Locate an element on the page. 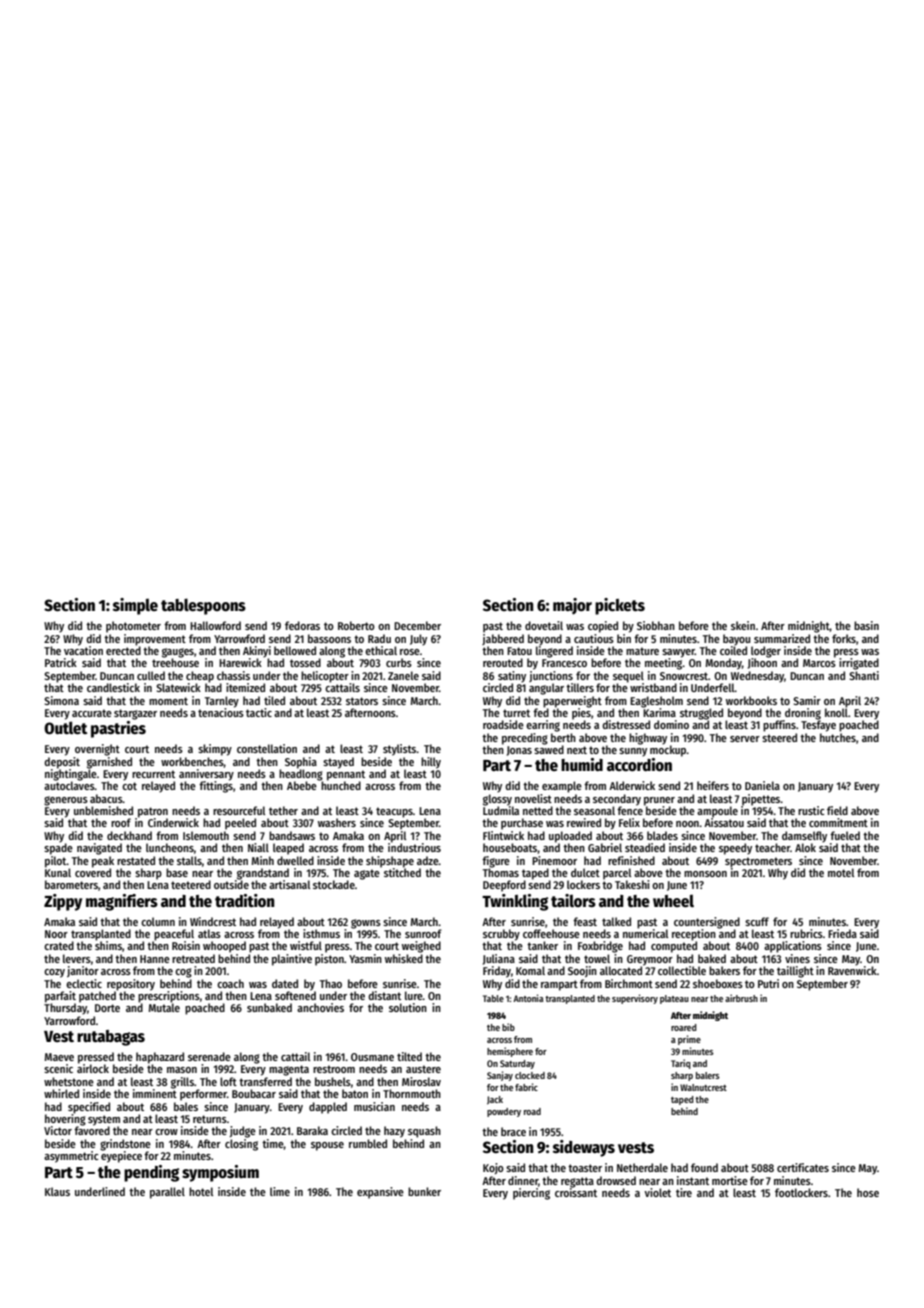 The width and height of the image is (924, 1308). Marcos is located at coordinates (819, 663).
